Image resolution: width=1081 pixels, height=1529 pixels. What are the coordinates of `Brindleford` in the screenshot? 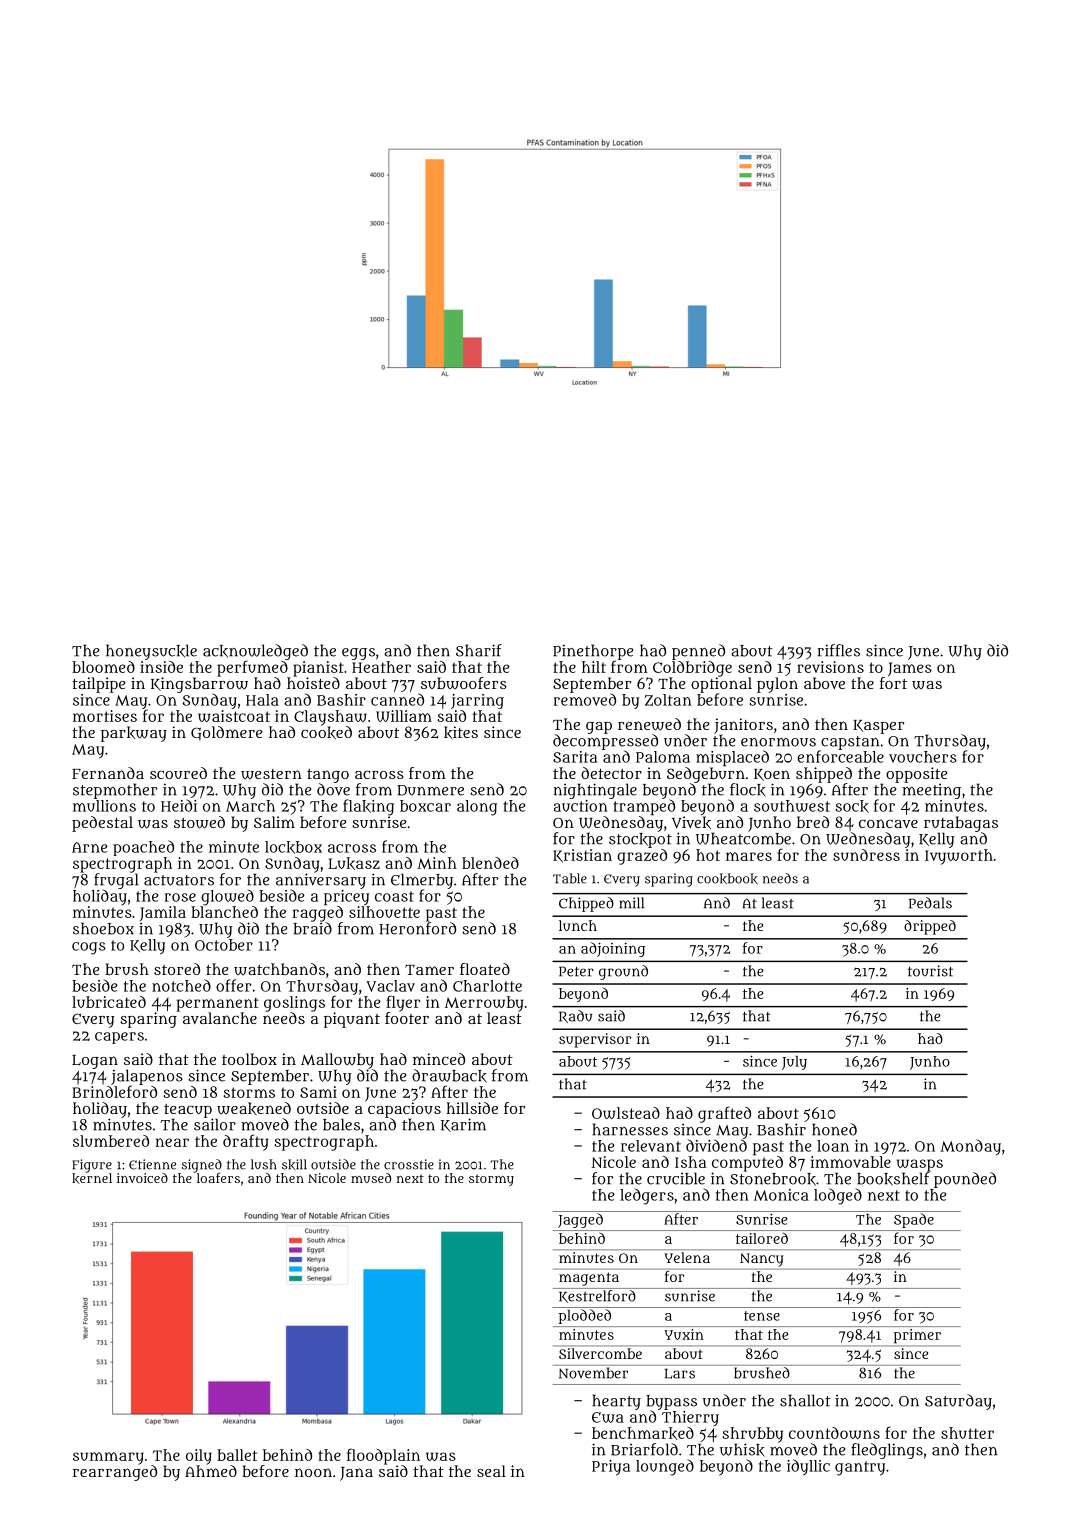 It's located at (114, 1091).
